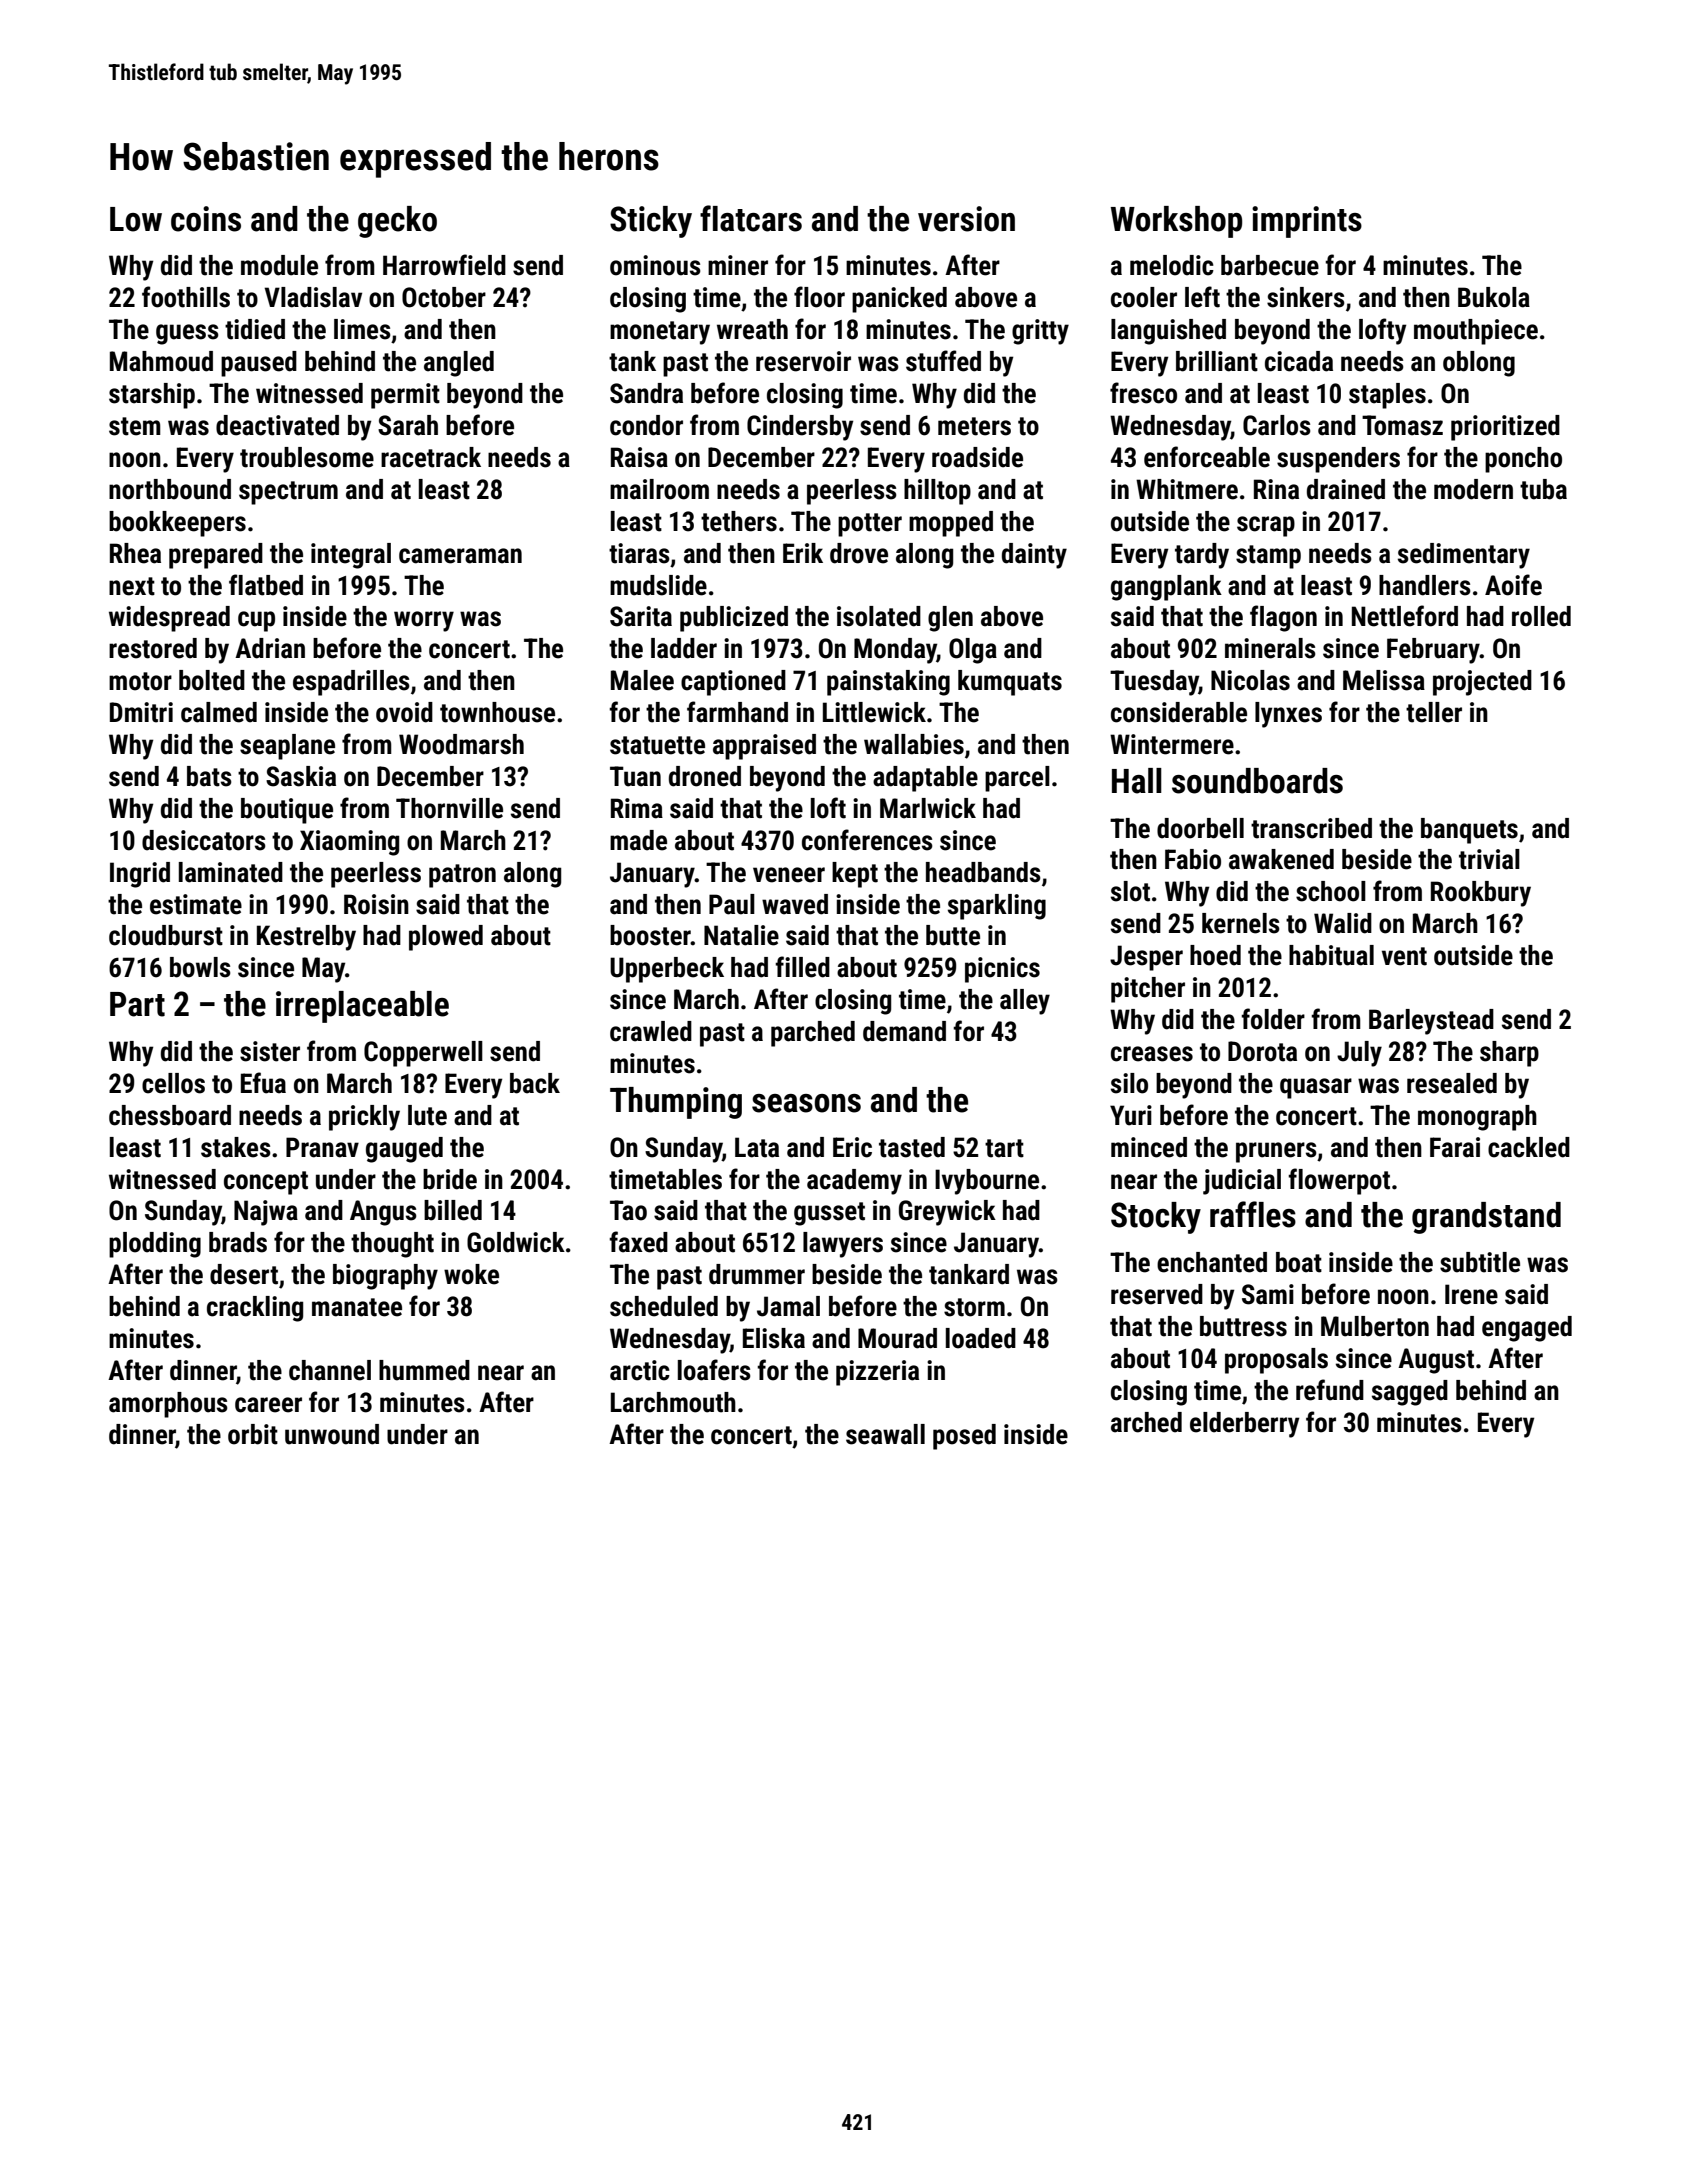 This image has width=1683, height=2178. I want to click on reserved, so click(1157, 1294).
